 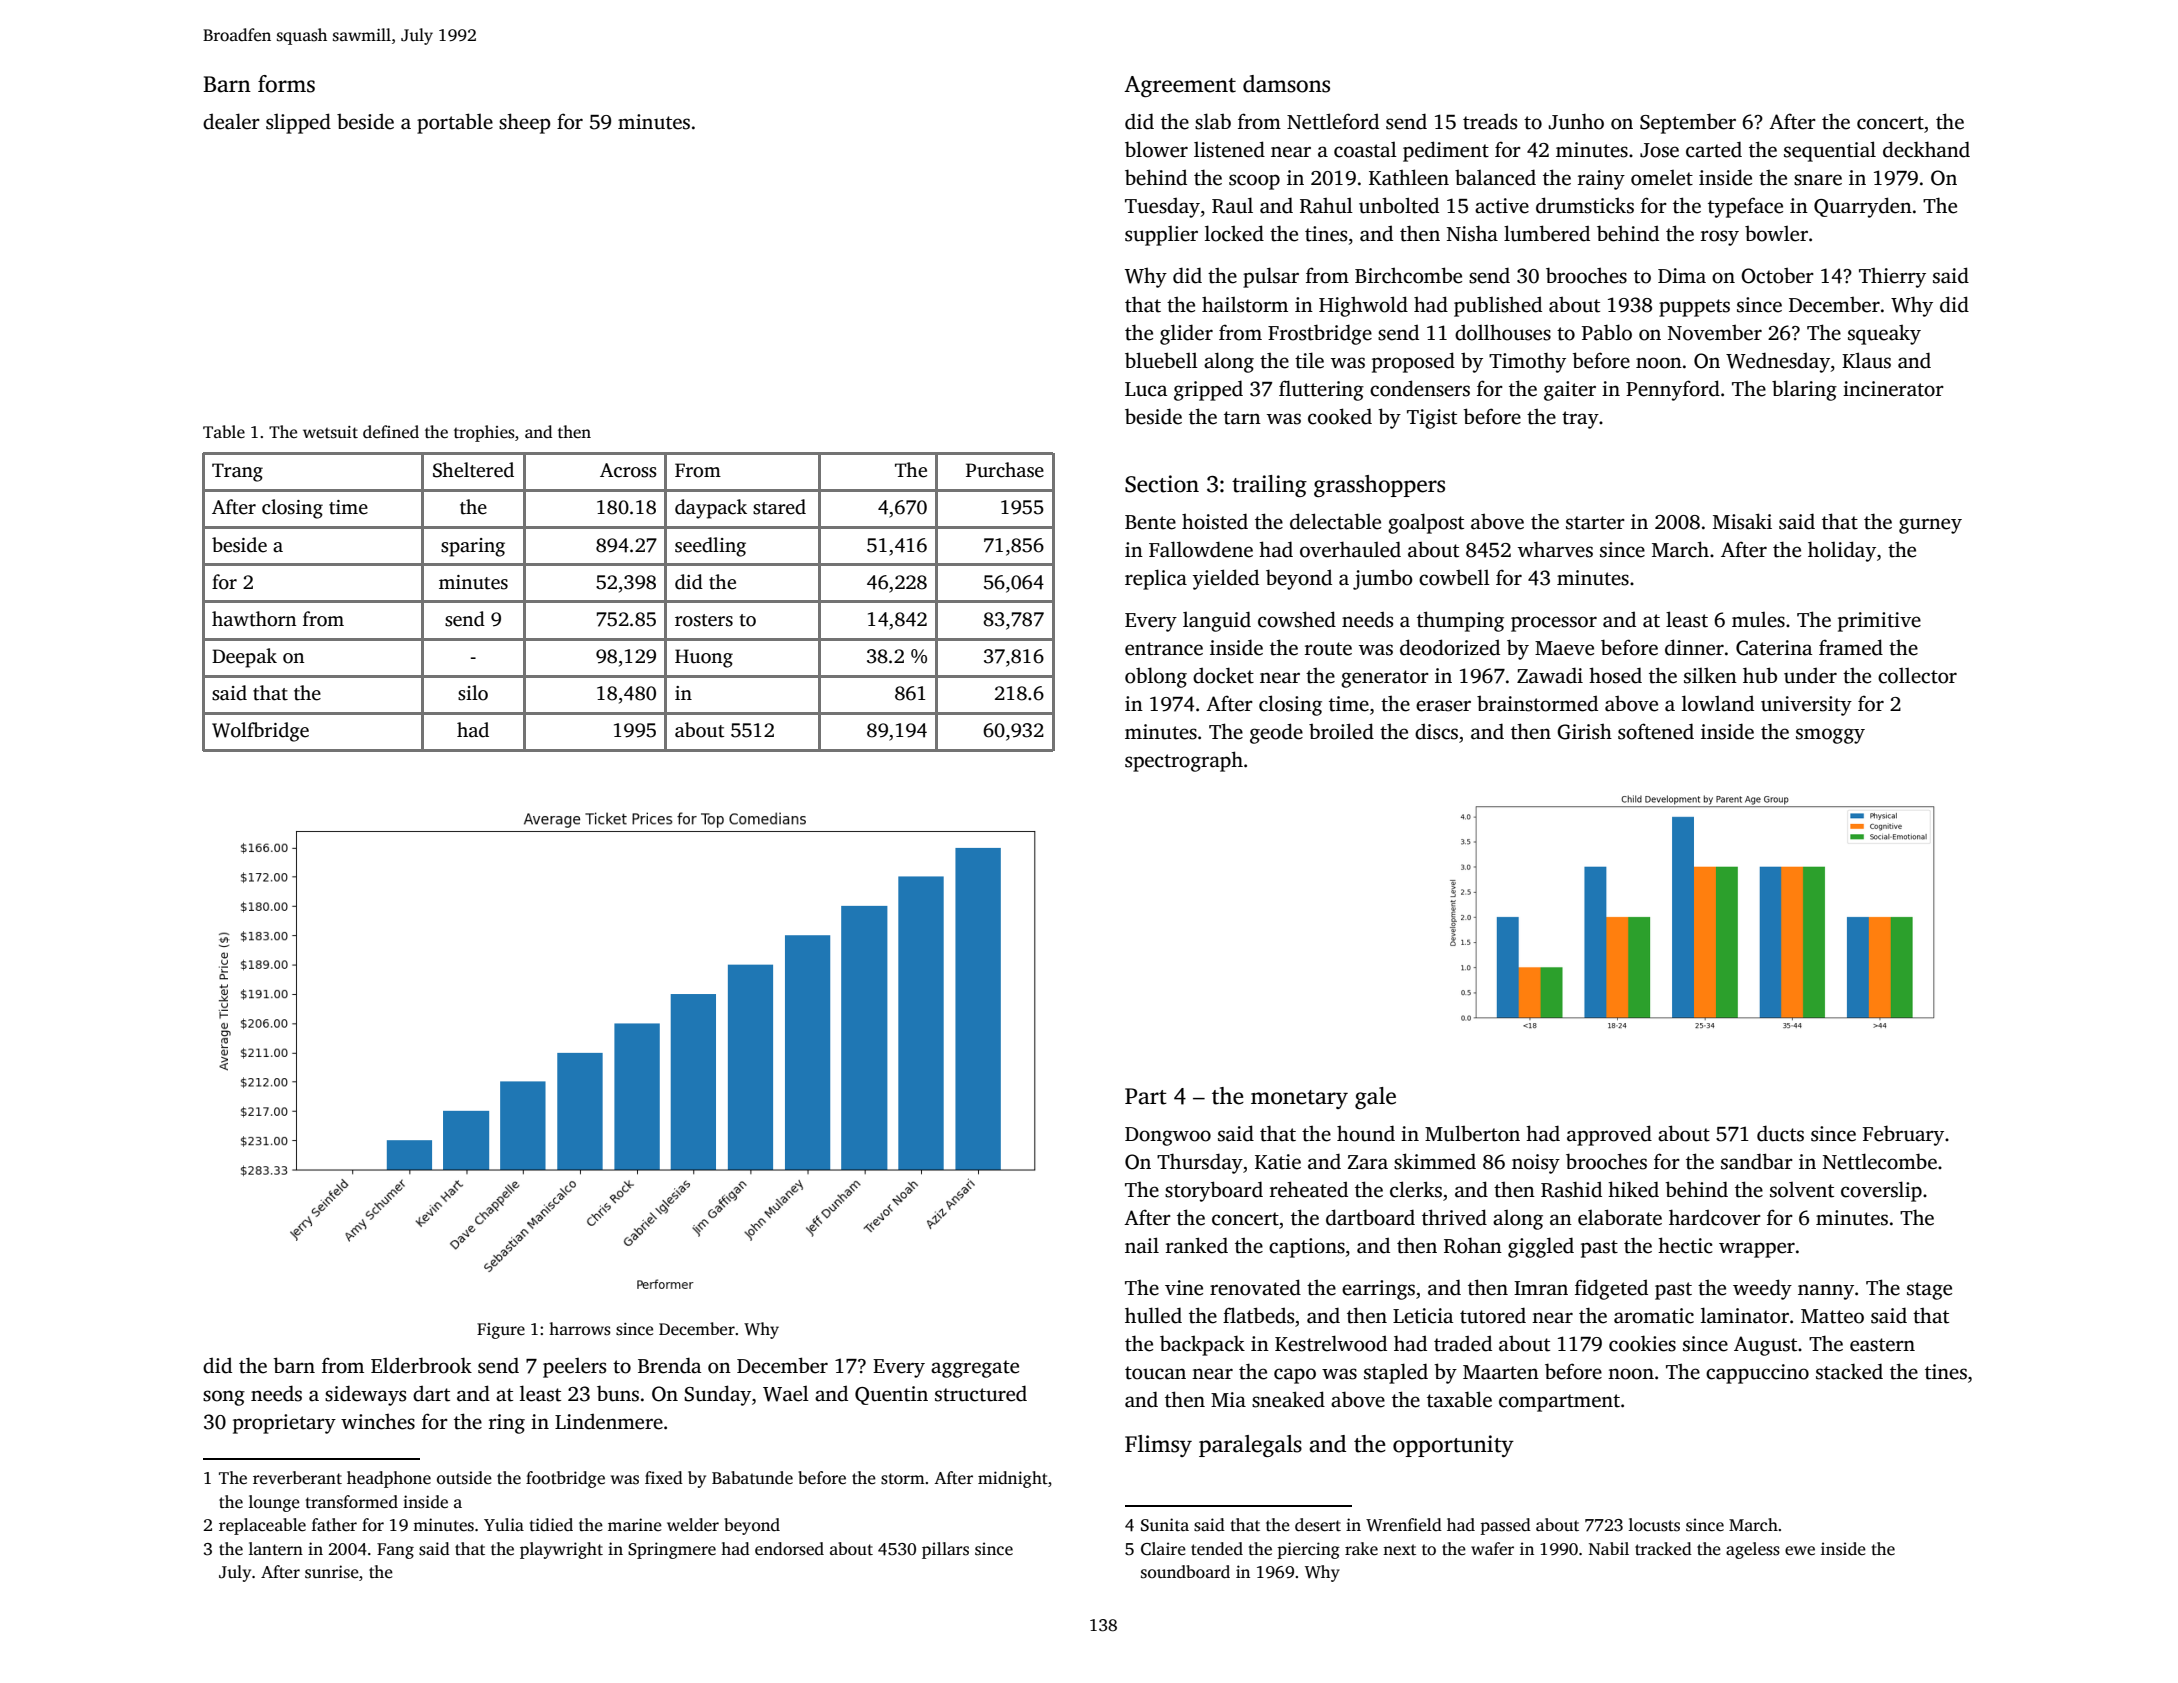 I want to click on Dongwoo, so click(x=1168, y=1136).
